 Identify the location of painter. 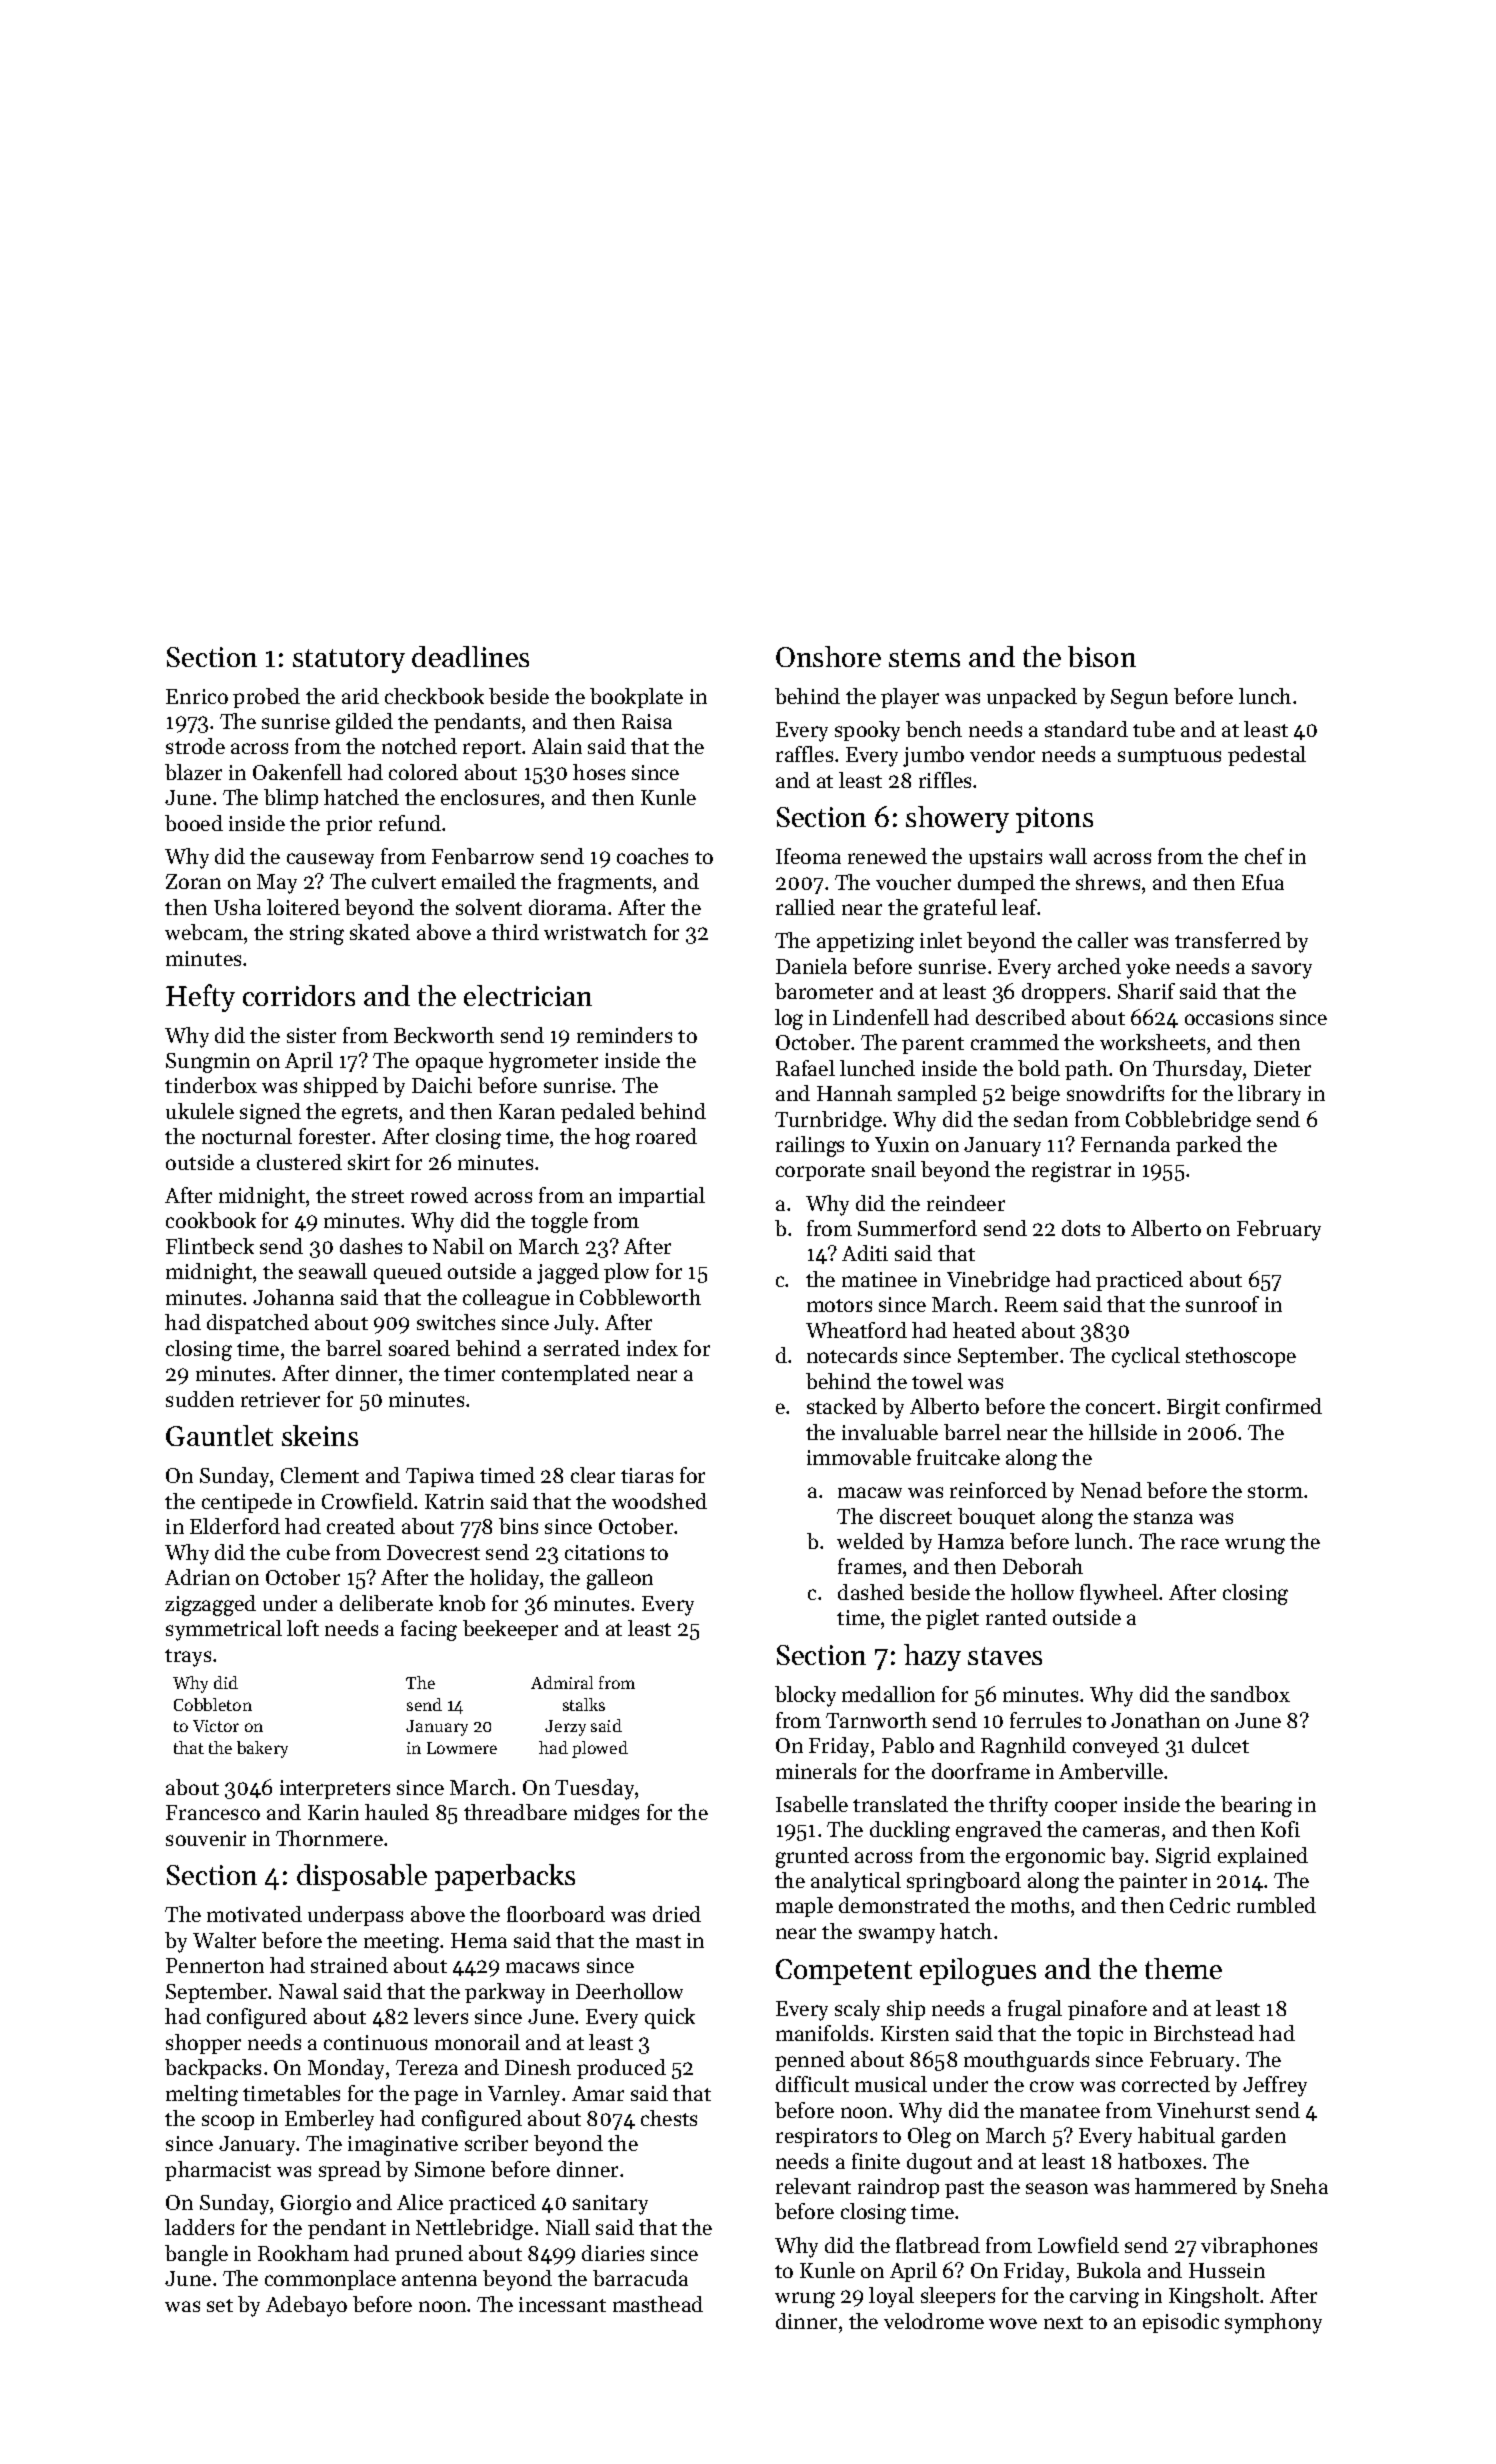
(1153, 1882).
